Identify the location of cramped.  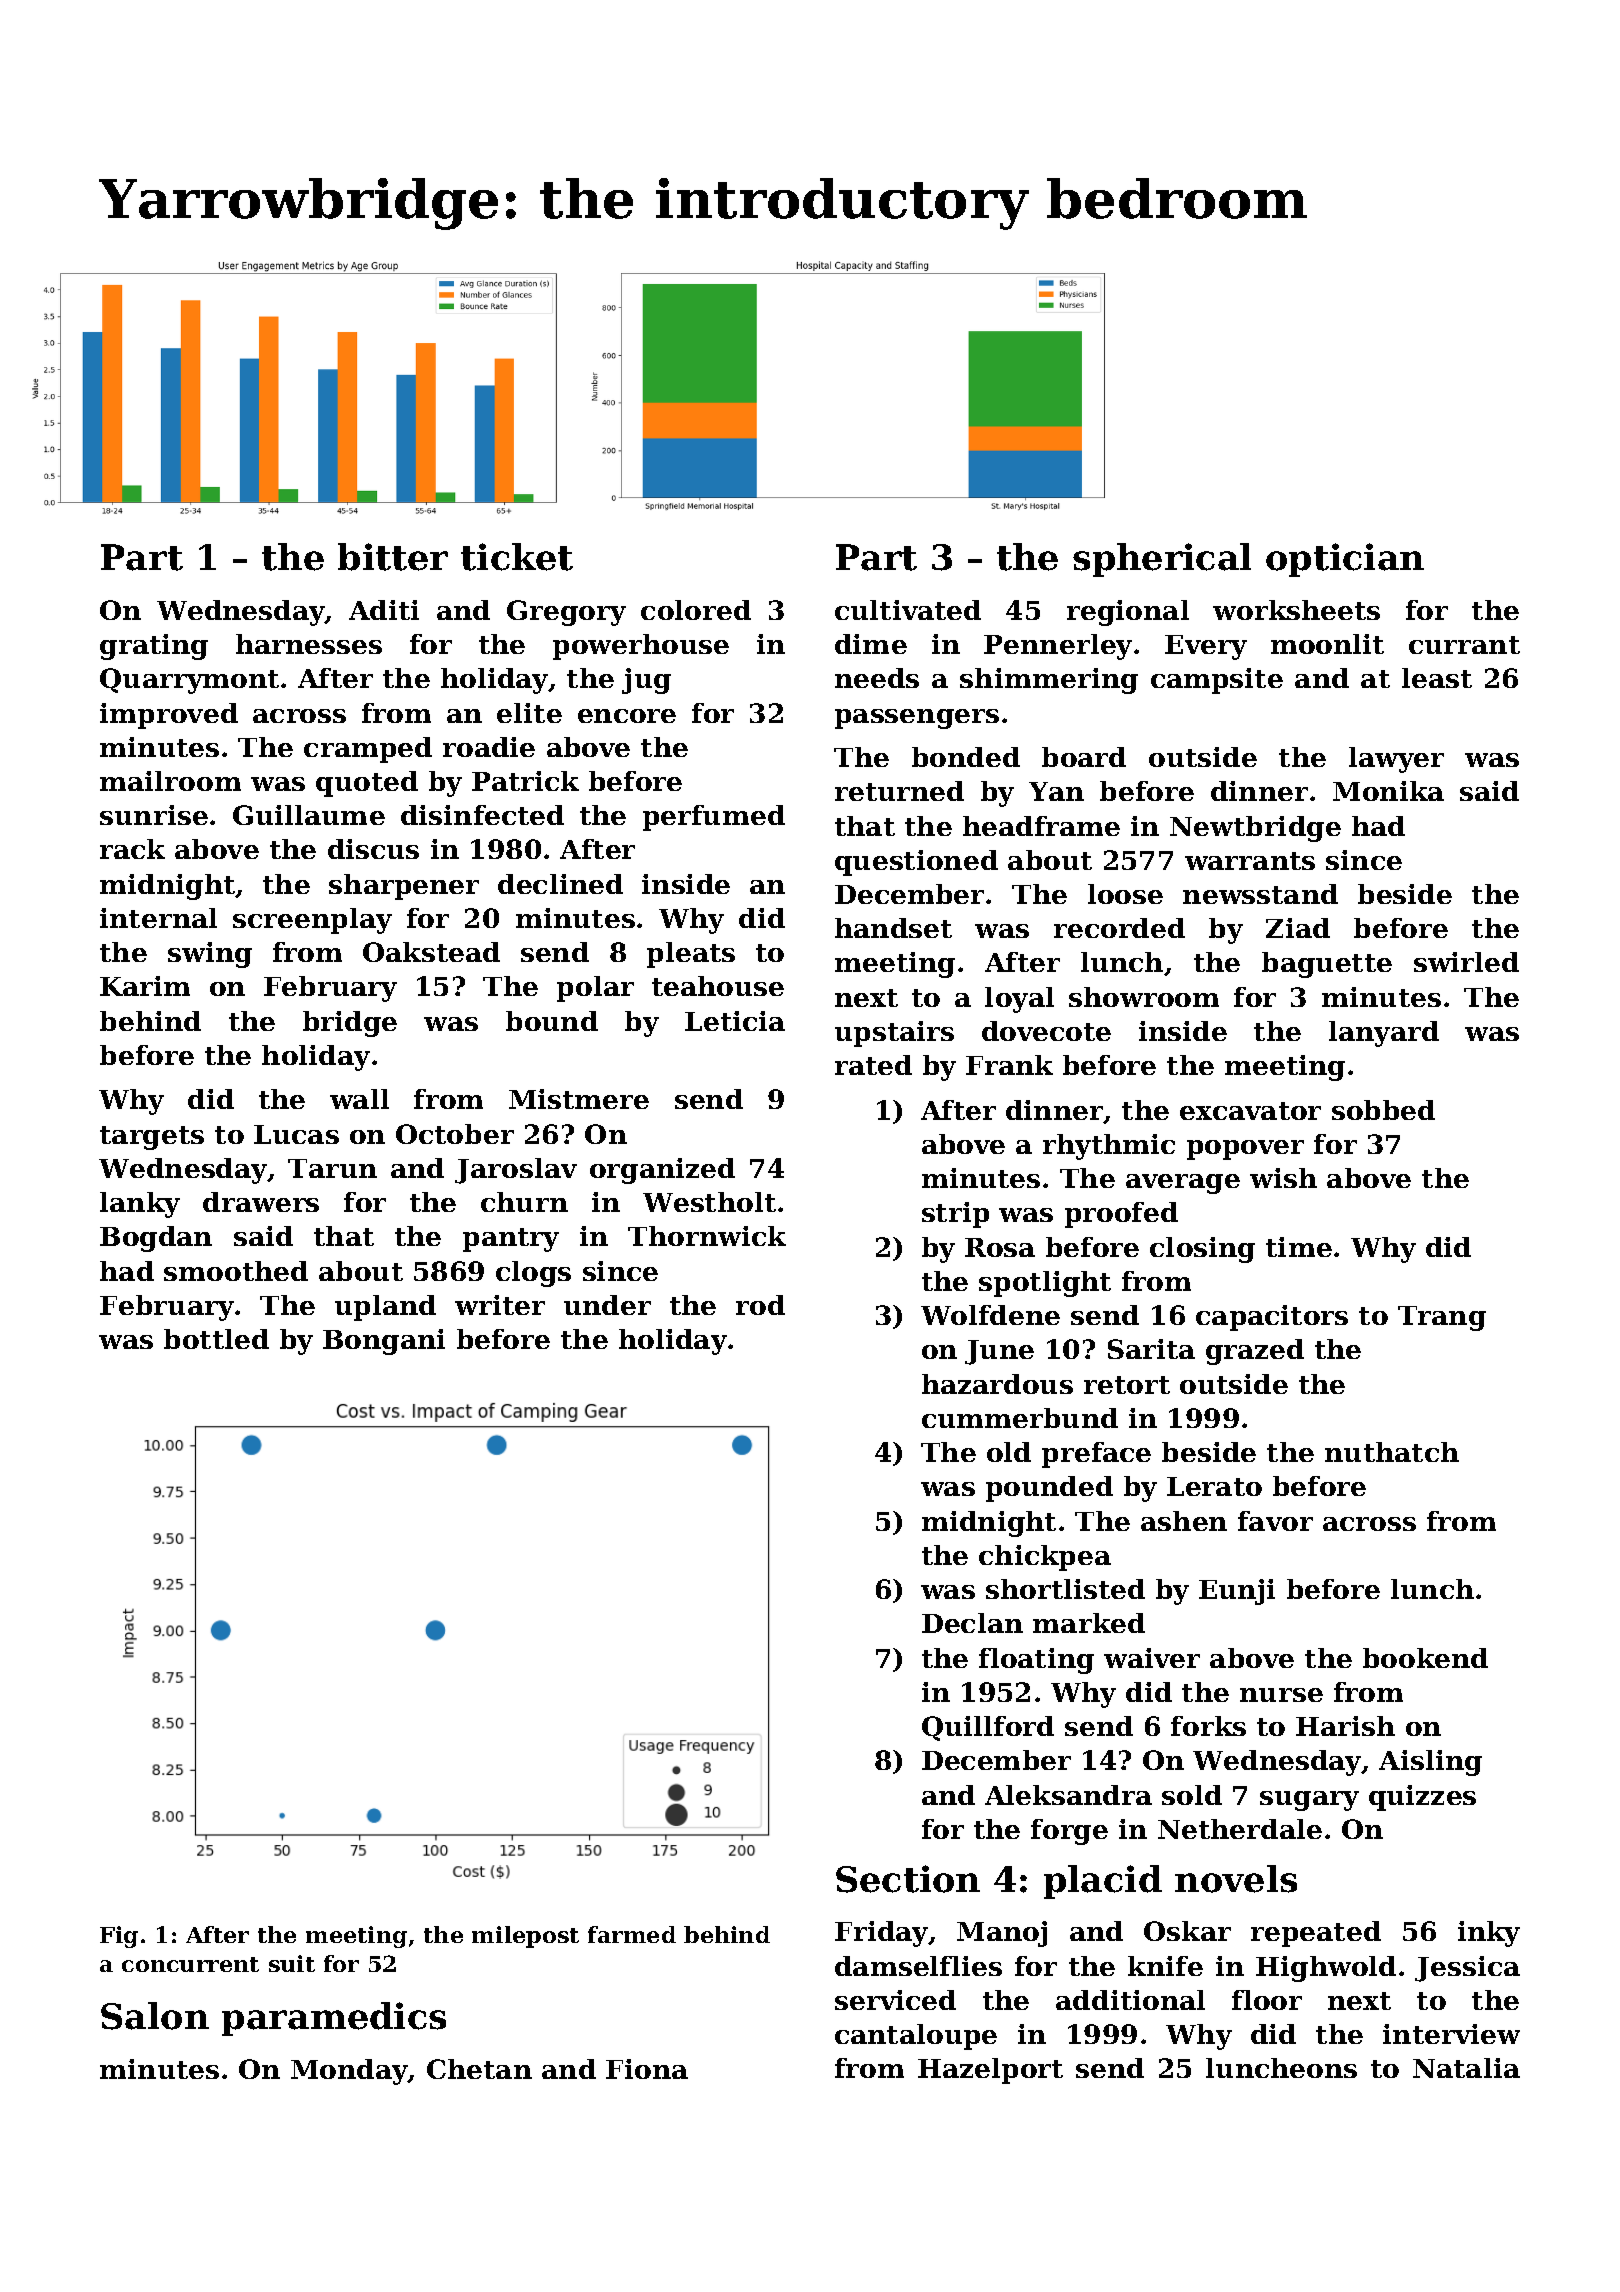
(368, 750).
